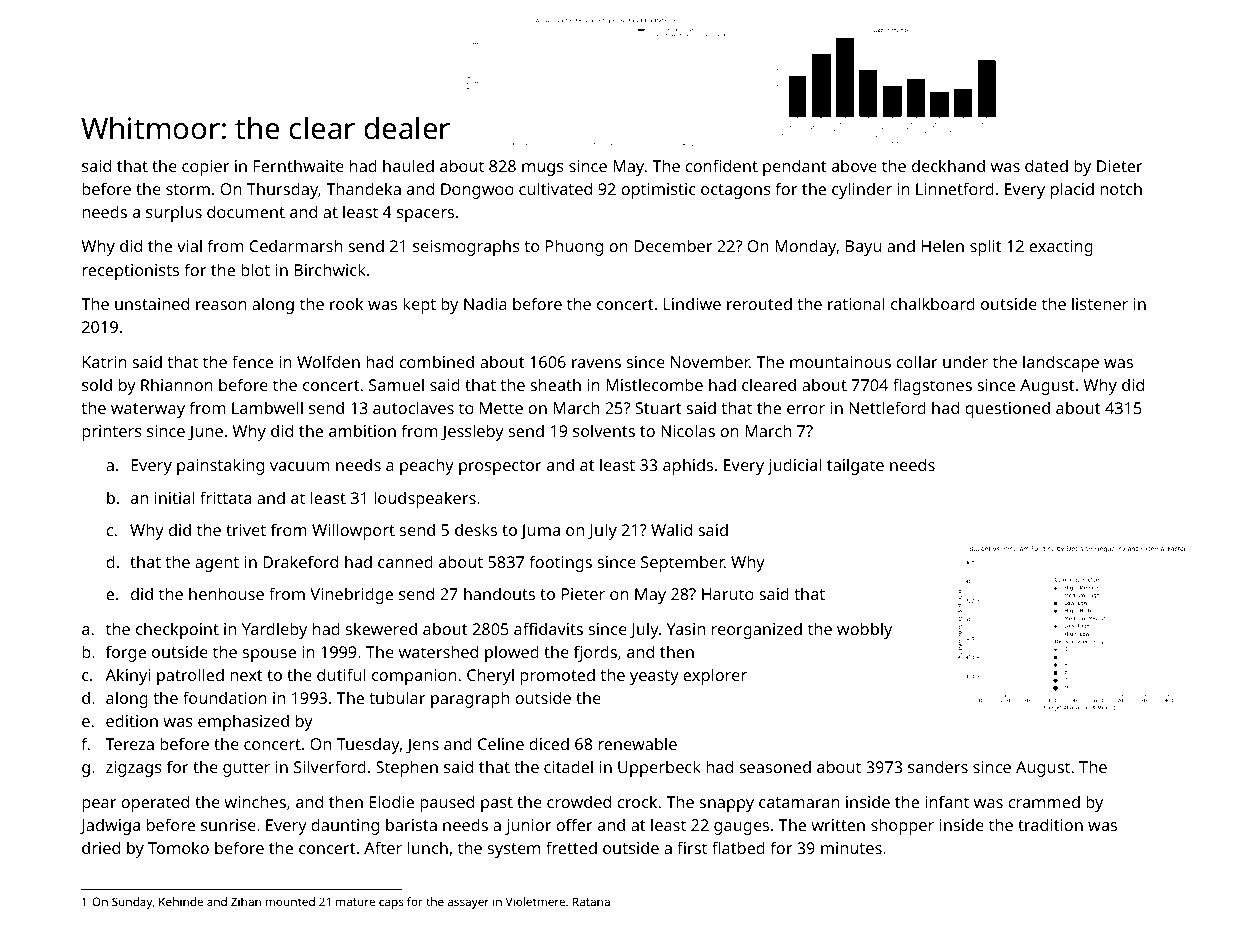 The height and width of the image is (952, 1233). What do you see at coordinates (155, 803) in the image?
I see `operated` at bounding box center [155, 803].
